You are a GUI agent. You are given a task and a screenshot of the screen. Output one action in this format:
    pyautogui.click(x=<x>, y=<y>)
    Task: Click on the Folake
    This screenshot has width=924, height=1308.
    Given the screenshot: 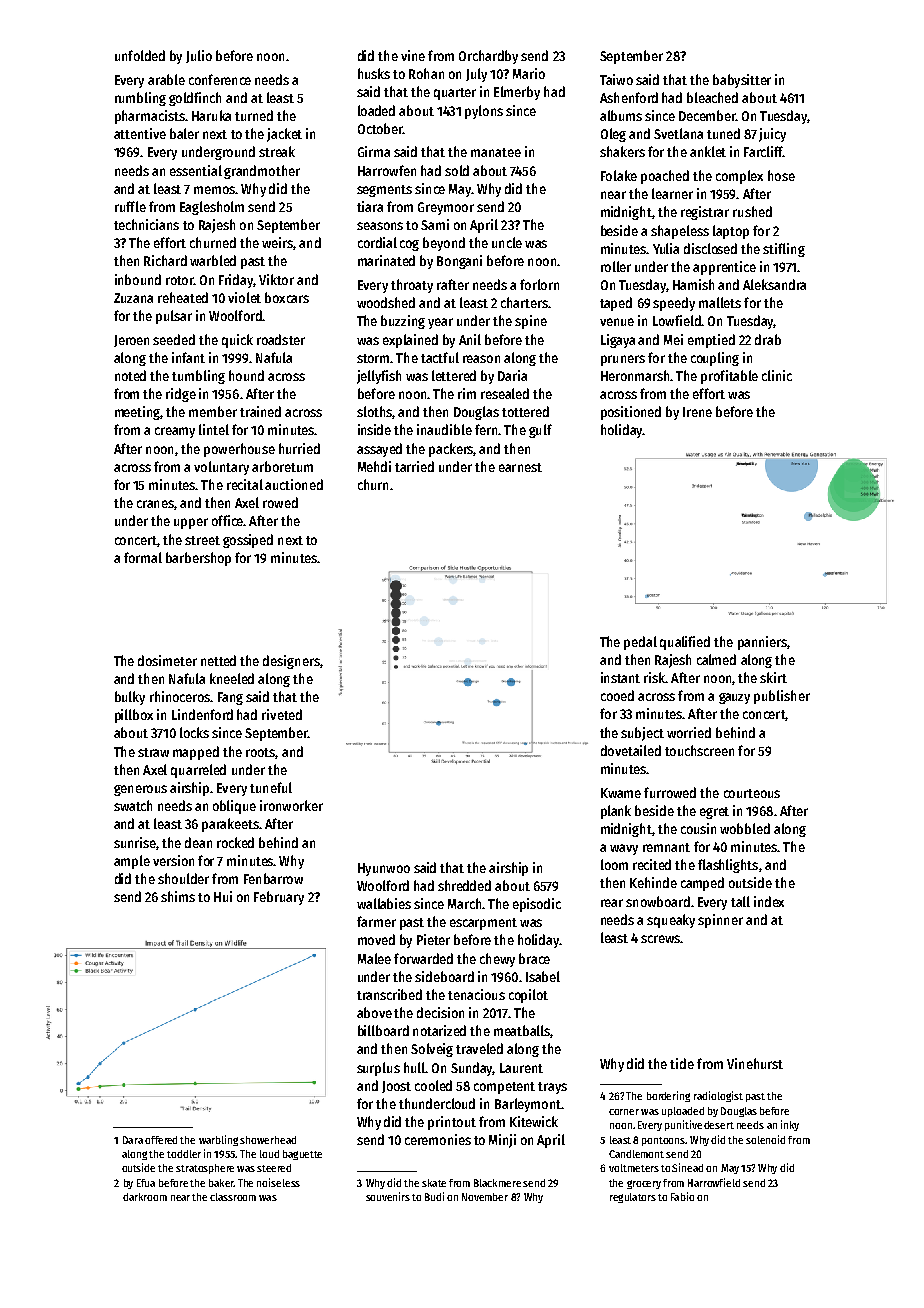 What is the action you would take?
    pyautogui.click(x=619, y=175)
